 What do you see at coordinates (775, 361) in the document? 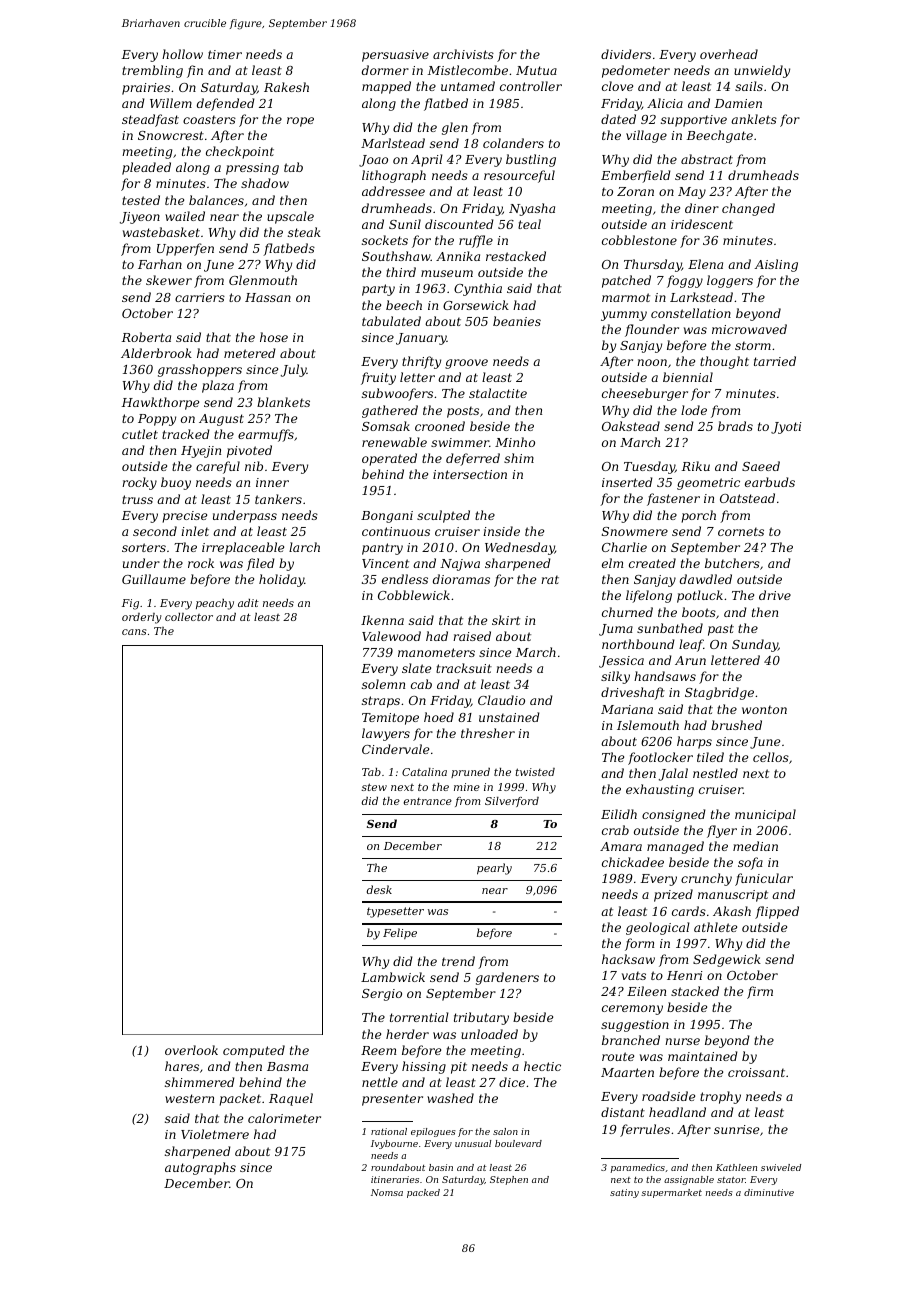
I see `tarried` at bounding box center [775, 361].
